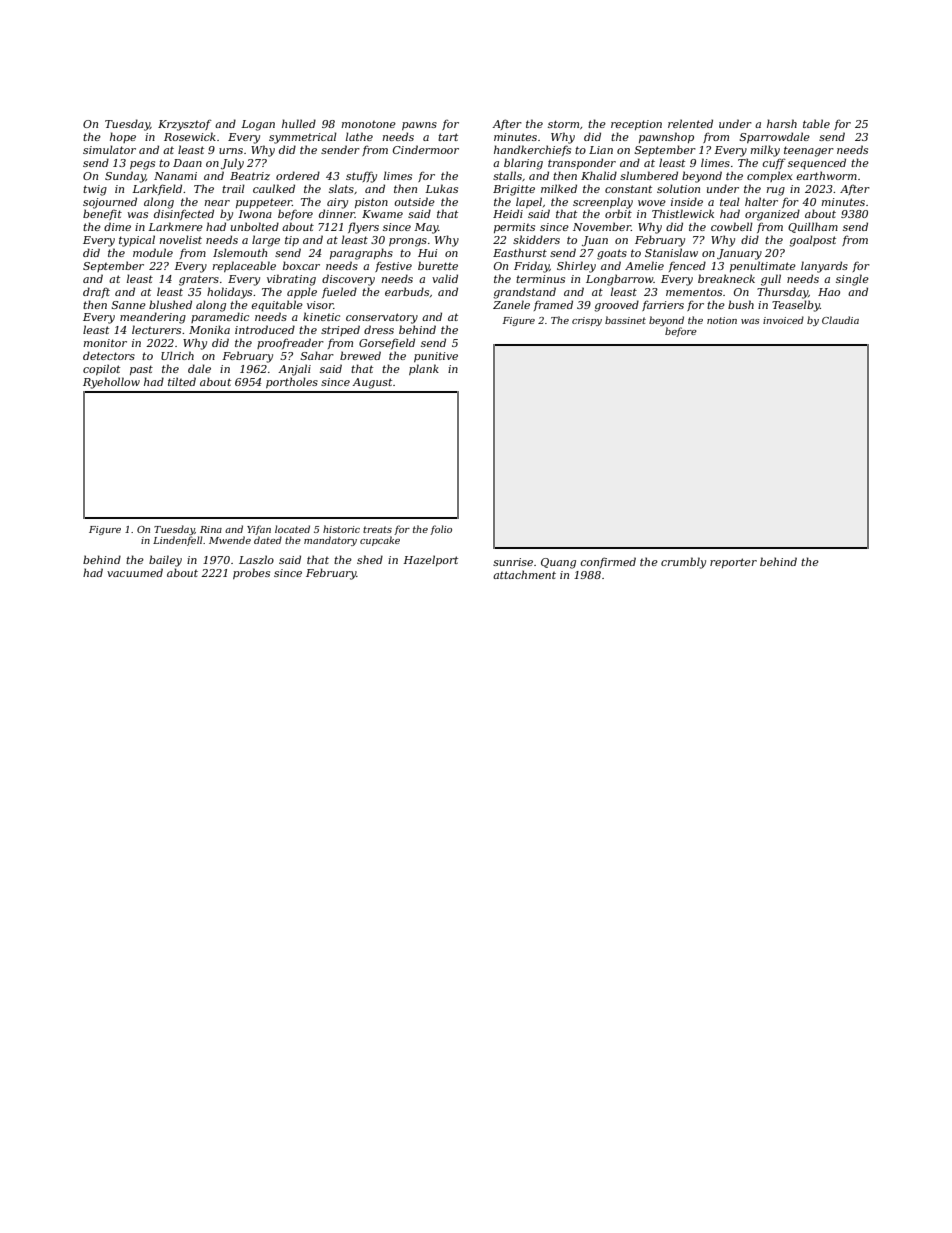  Describe the element at coordinates (690, 123) in the screenshot. I see `relented` at that location.
